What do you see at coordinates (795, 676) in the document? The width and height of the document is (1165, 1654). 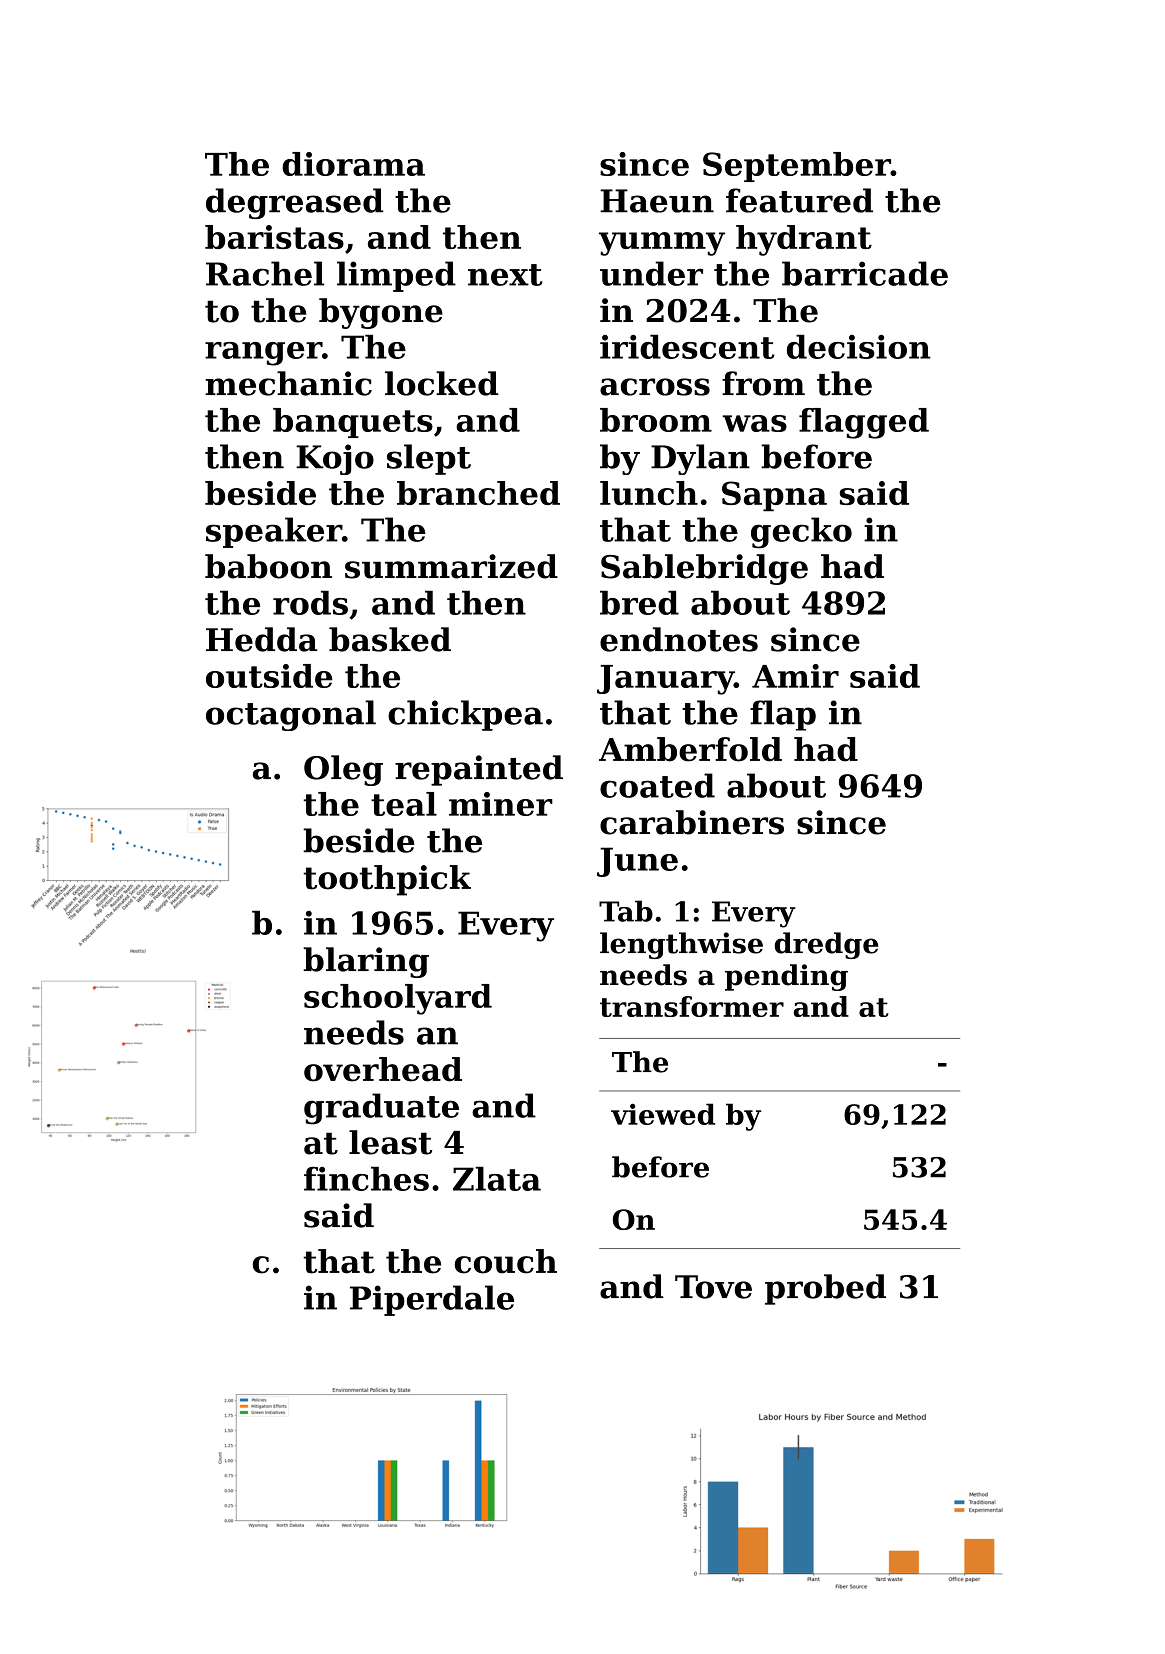 I see `Amir` at bounding box center [795, 676].
